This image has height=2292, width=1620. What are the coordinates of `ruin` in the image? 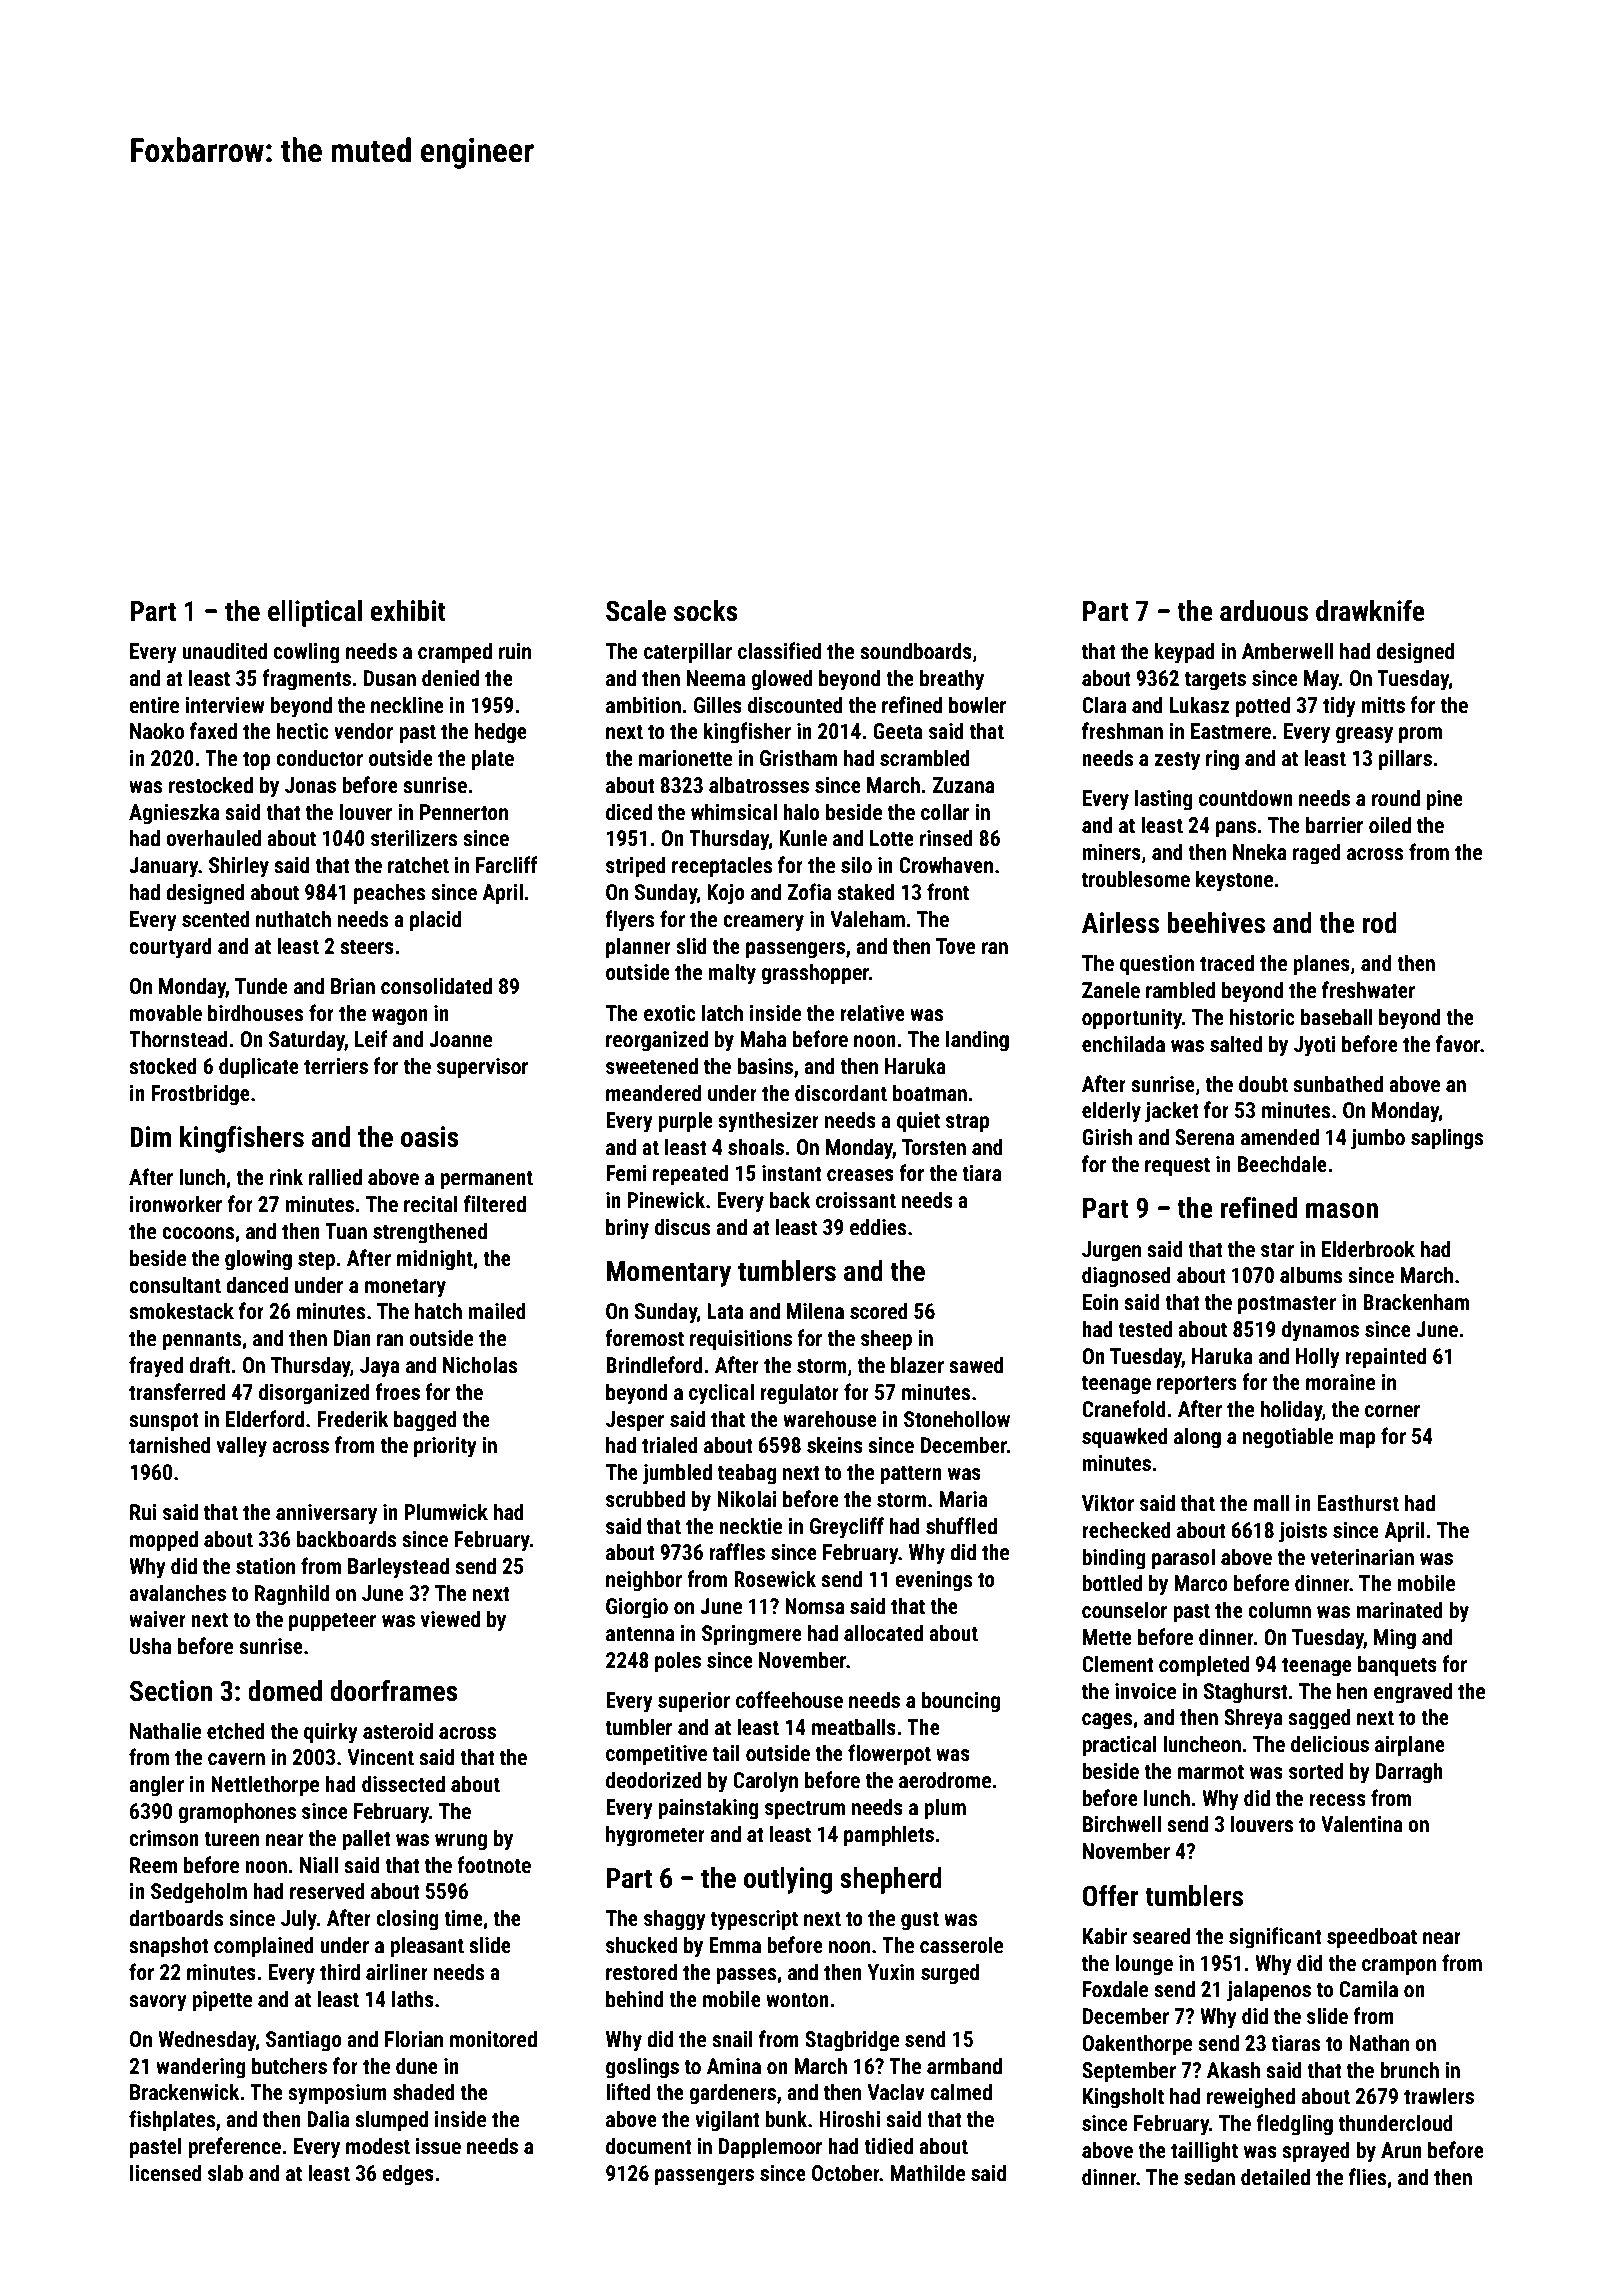 It's located at (515, 651).
